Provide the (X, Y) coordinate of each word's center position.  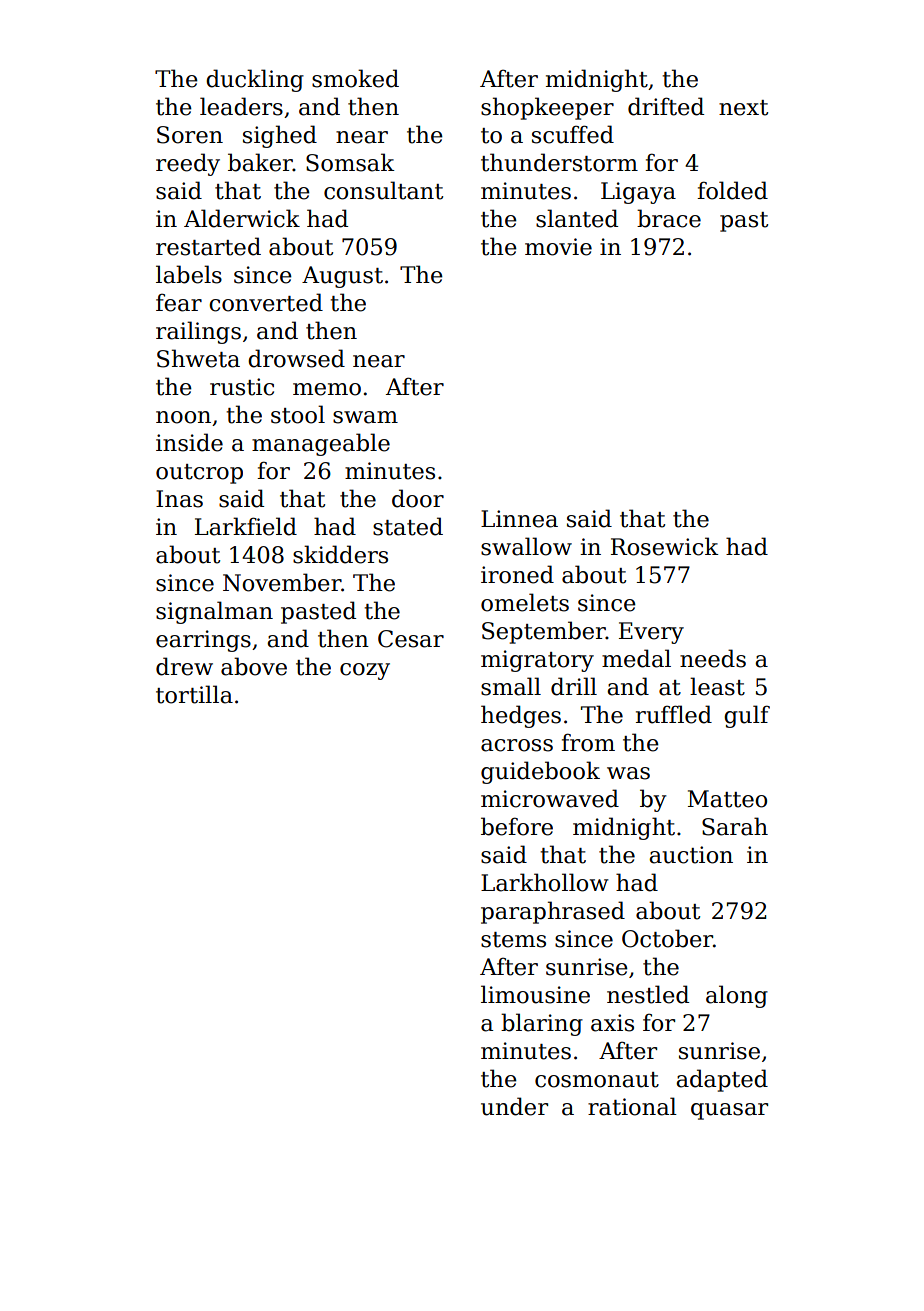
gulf (747, 716)
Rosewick (665, 546)
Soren (190, 135)
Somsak (350, 162)
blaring (542, 1024)
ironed (517, 574)
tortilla (194, 694)
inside (189, 442)
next (743, 108)
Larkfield (246, 526)
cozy (365, 671)
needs (713, 658)
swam (365, 417)
